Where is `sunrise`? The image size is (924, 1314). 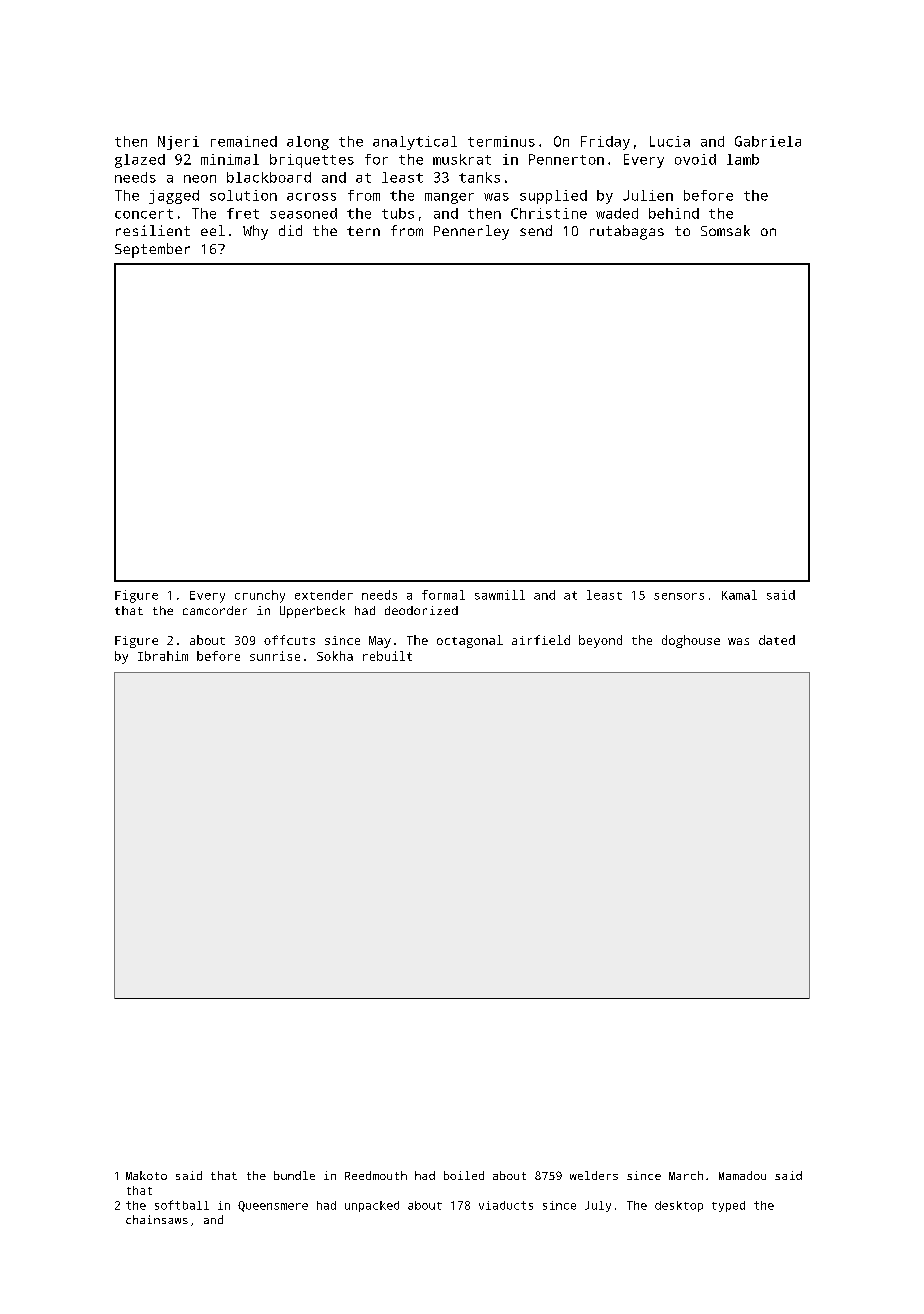 sunrise is located at coordinates (275, 656).
